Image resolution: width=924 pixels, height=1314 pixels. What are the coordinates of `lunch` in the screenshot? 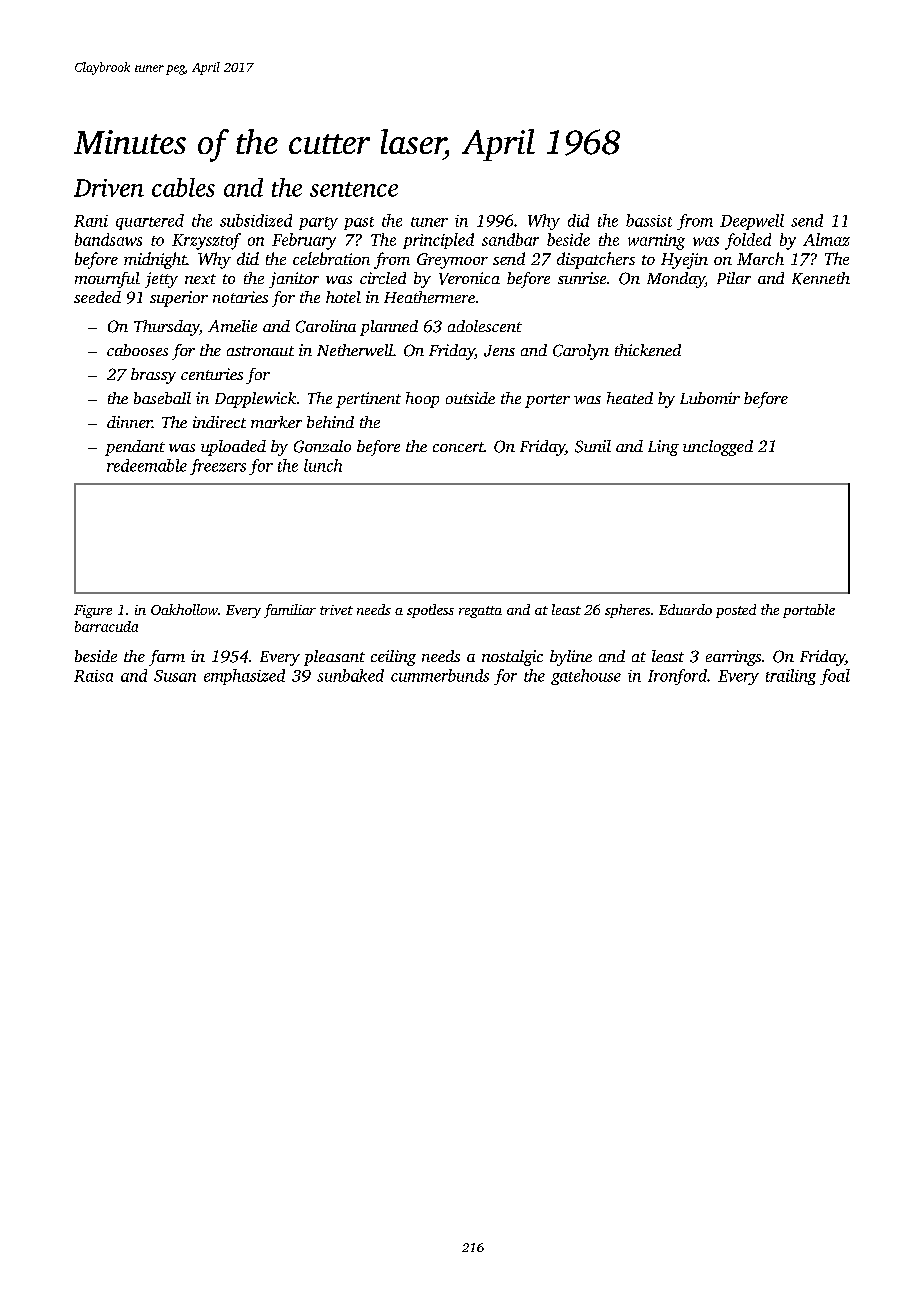 It's located at (323, 465).
